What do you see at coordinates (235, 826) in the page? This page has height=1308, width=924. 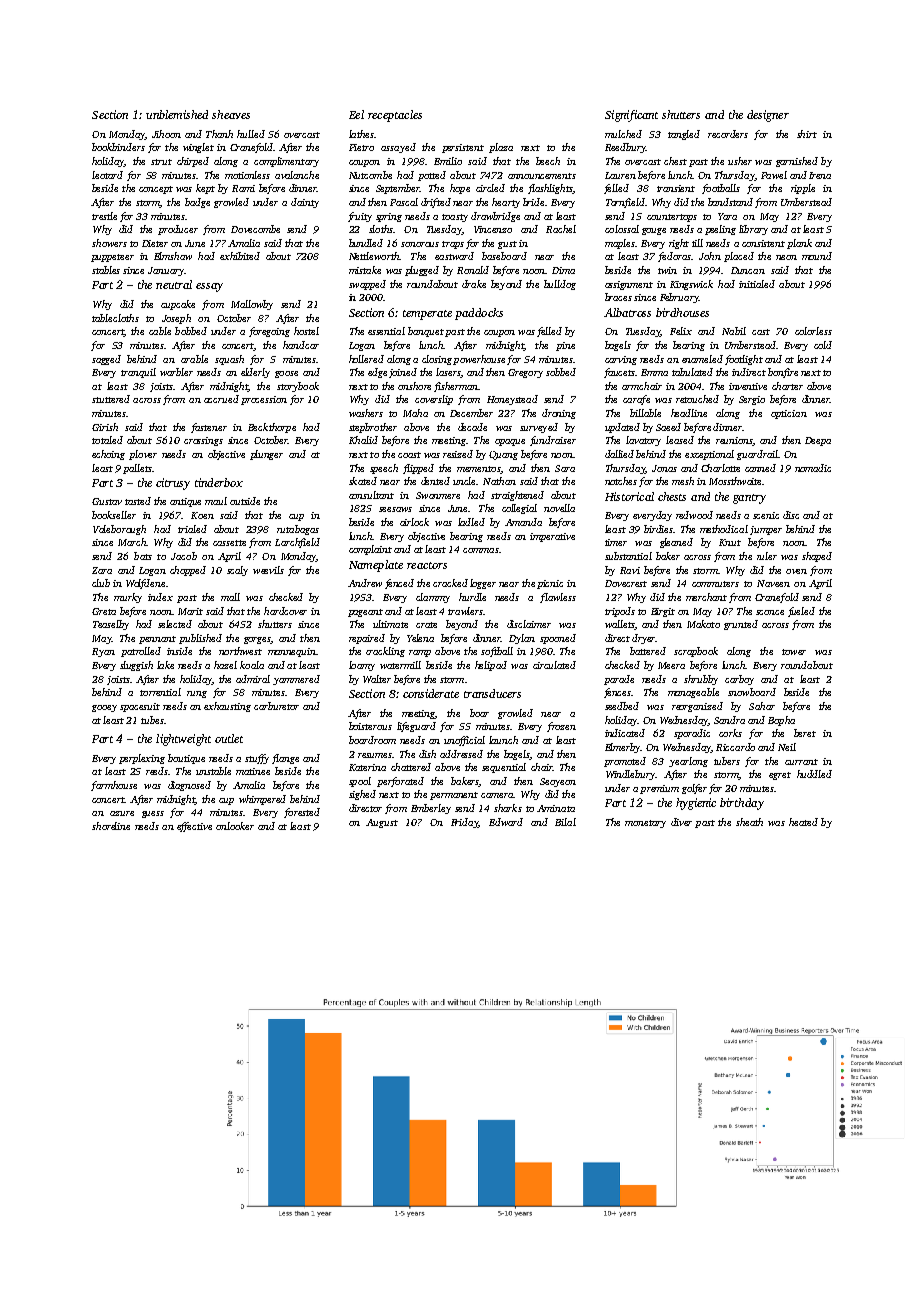 I see `onlooker` at bounding box center [235, 826].
